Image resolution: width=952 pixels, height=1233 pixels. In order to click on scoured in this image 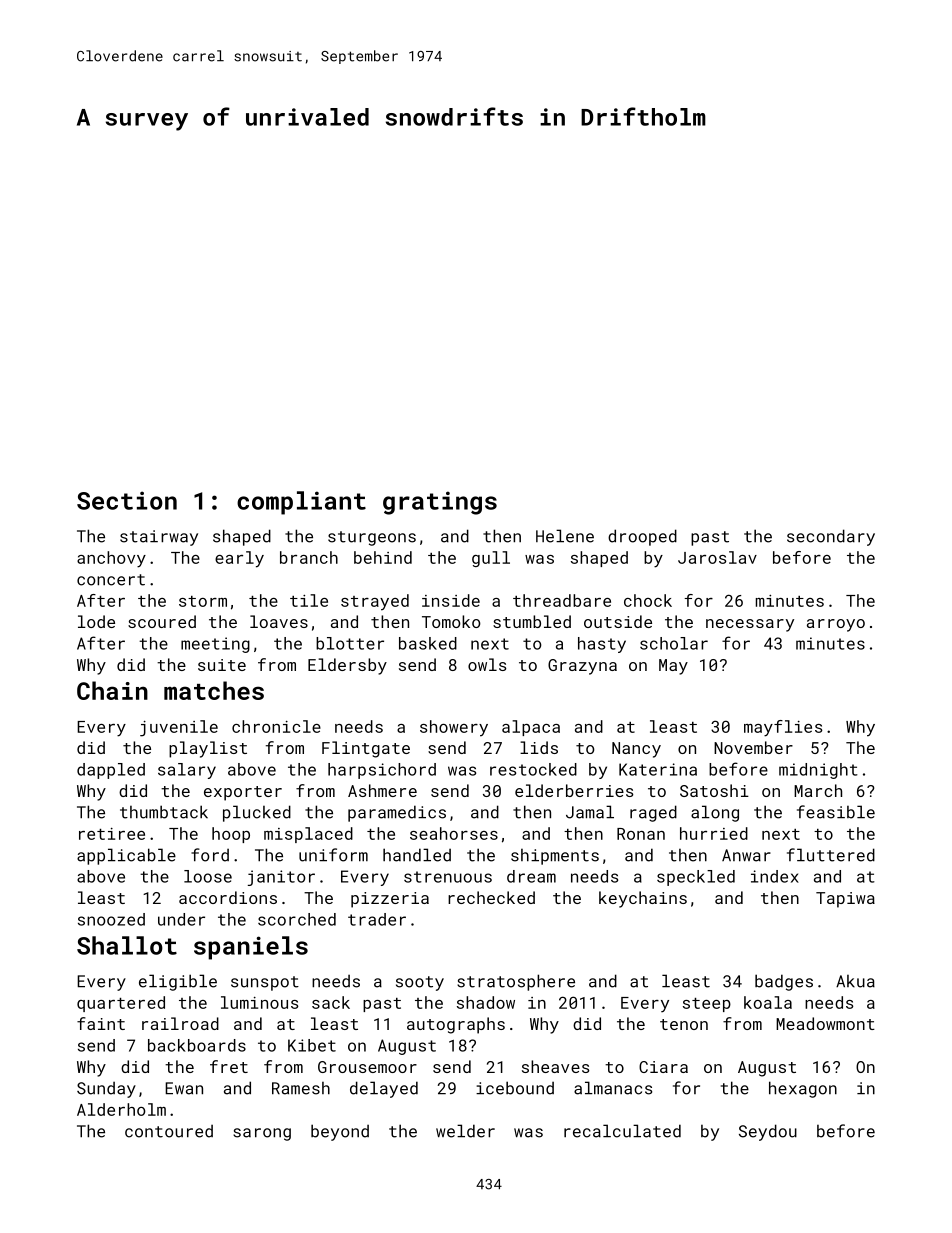, I will do `click(162, 621)`.
